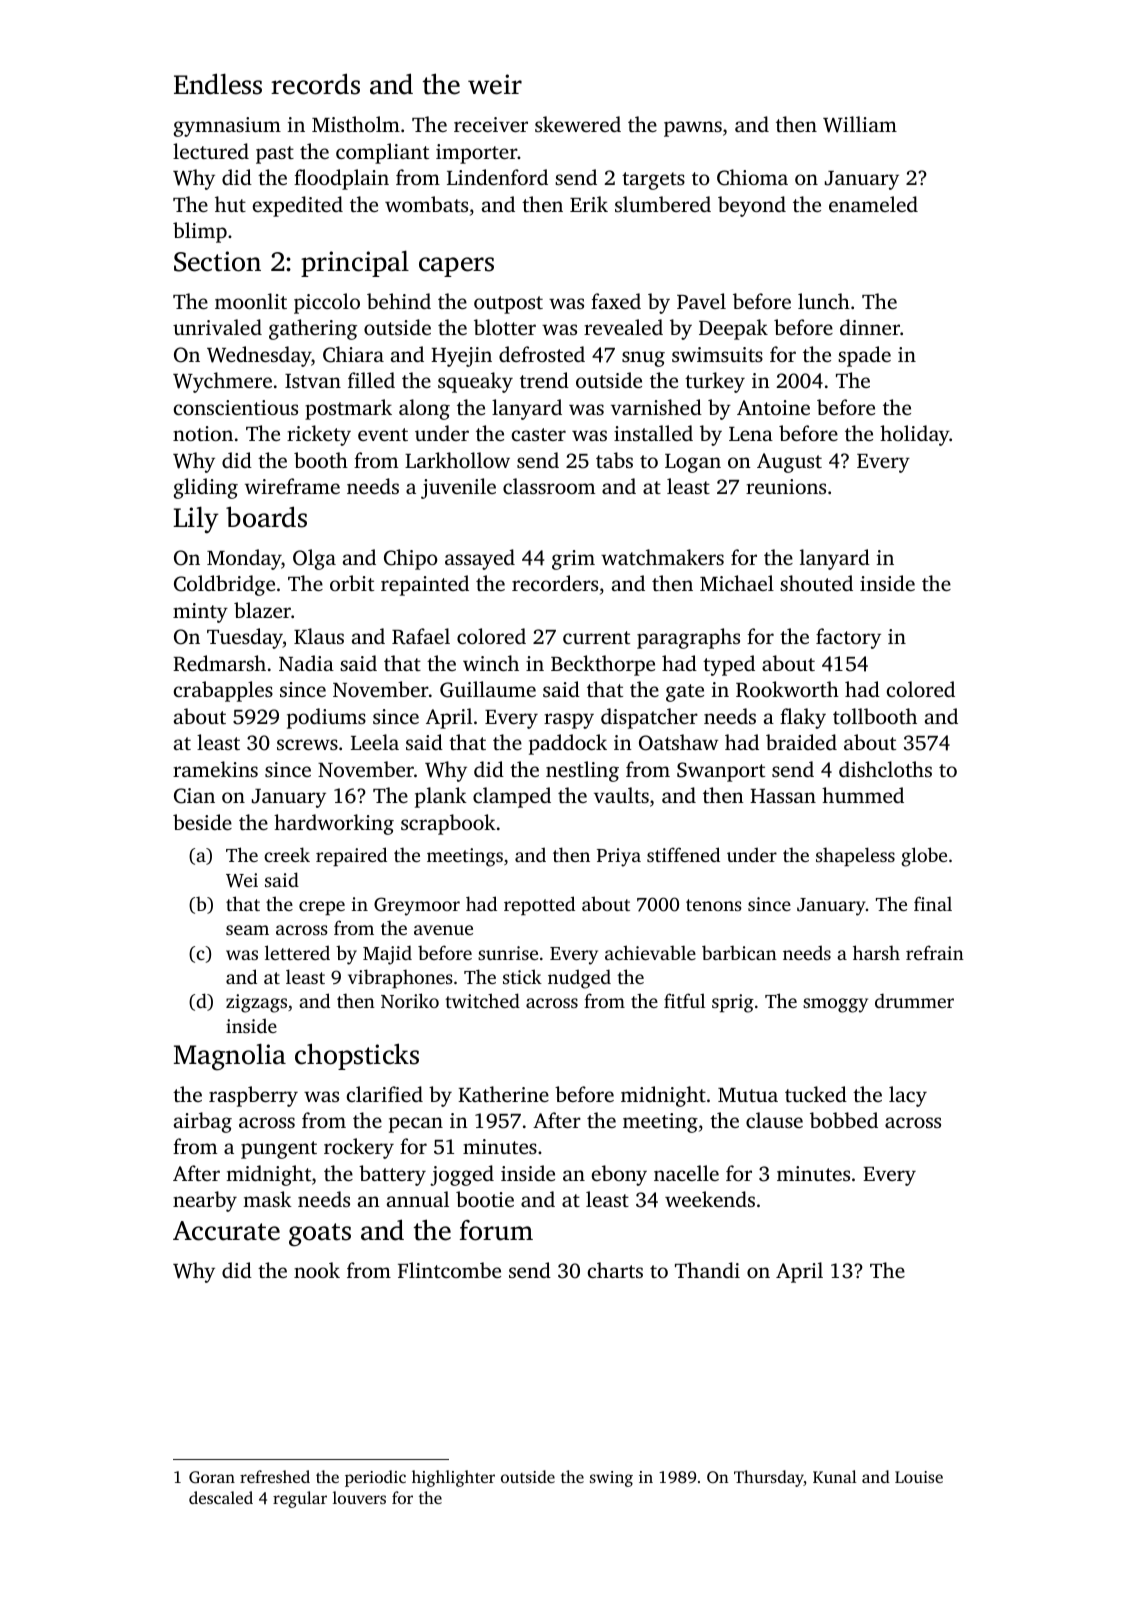  What do you see at coordinates (611, 1479) in the screenshot?
I see `swing` at bounding box center [611, 1479].
